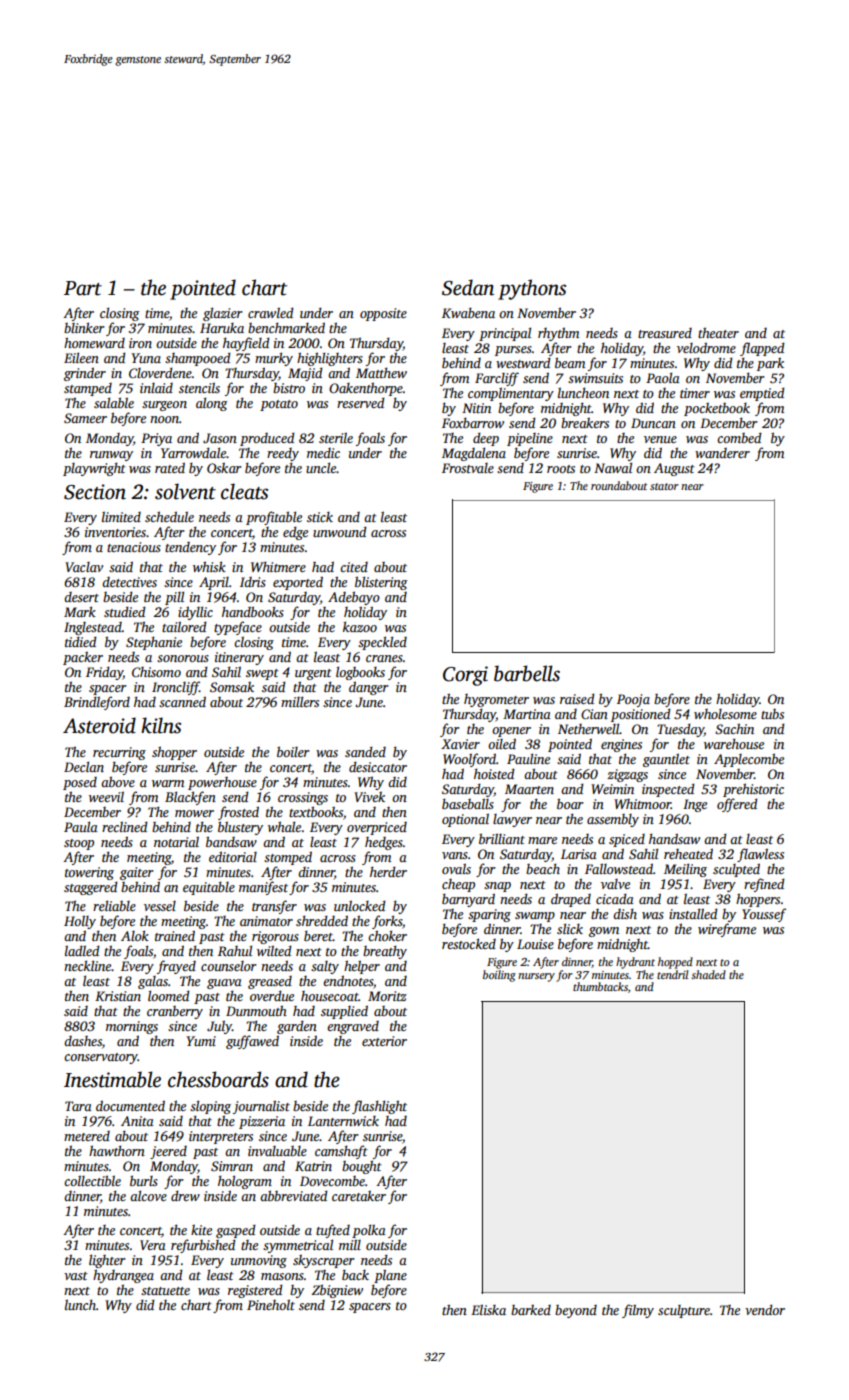 Image resolution: width=849 pixels, height=1400 pixels. What do you see at coordinates (165, 1291) in the image?
I see `statuette` at bounding box center [165, 1291].
